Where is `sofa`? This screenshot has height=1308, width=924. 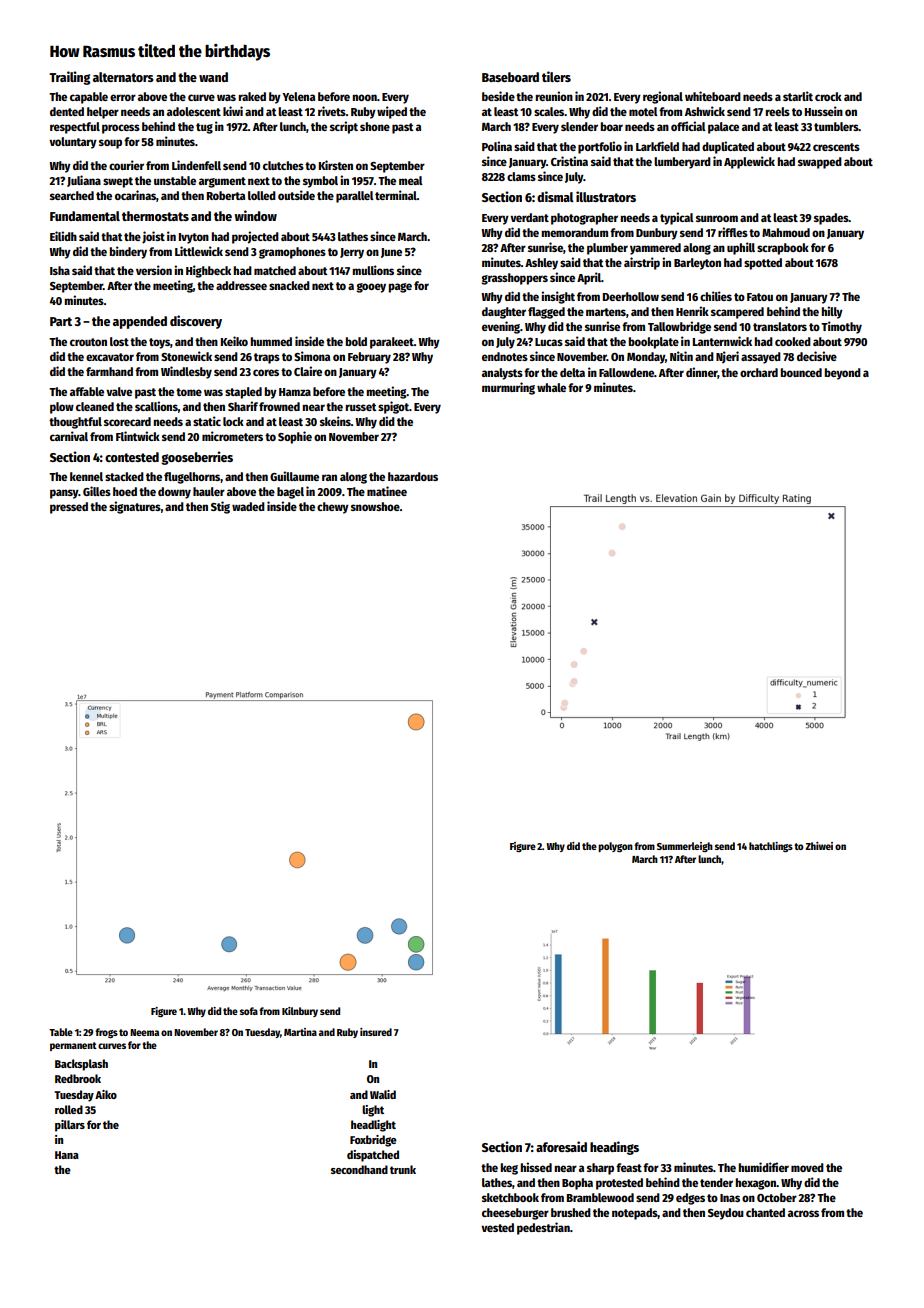 sofa is located at coordinates (249, 1011).
